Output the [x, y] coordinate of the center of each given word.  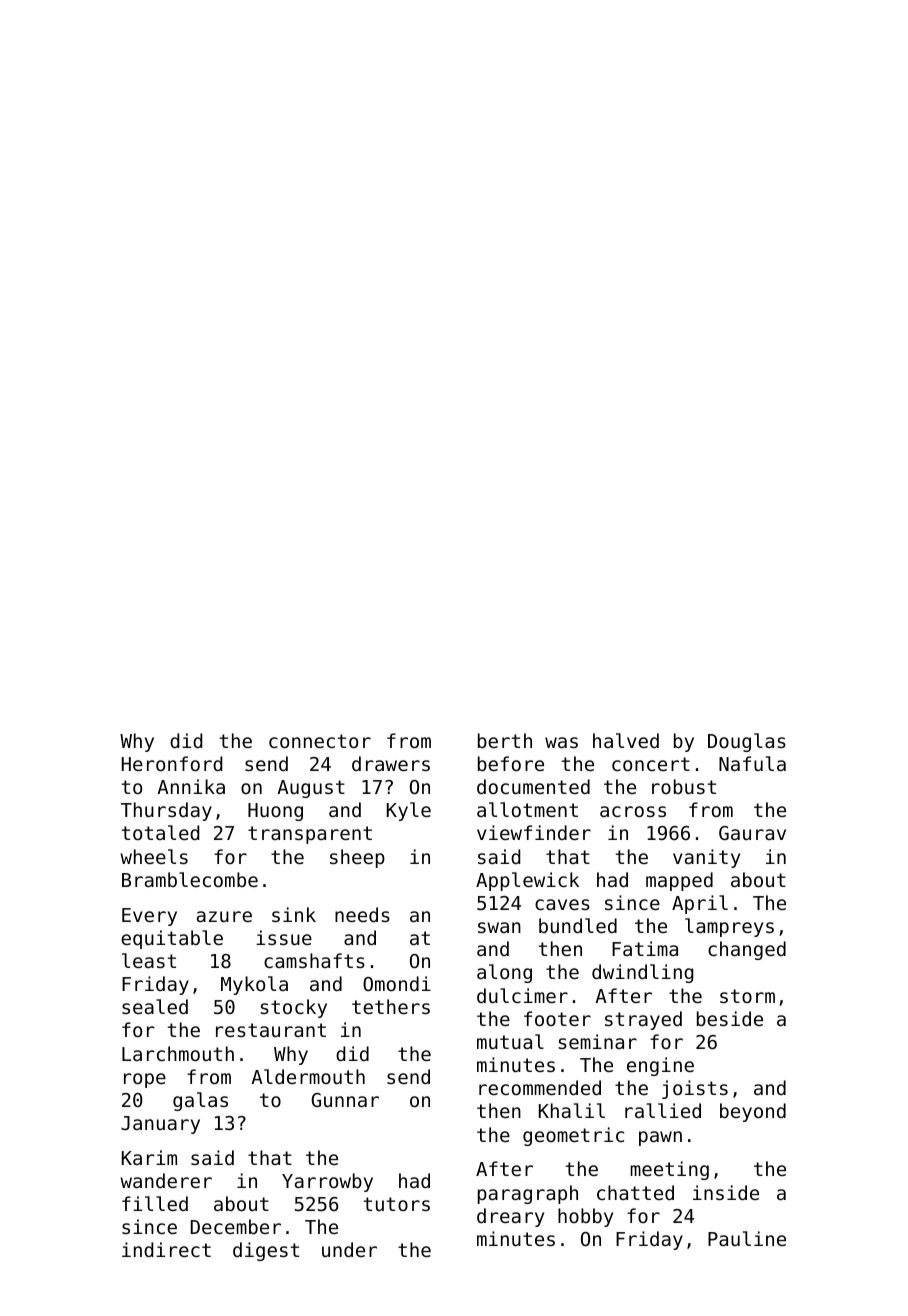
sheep [357, 858]
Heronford [172, 763]
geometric [573, 1136]
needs [362, 914]
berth [505, 740]
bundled [578, 925]
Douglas [747, 742]
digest [266, 1251]
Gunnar [345, 1100]
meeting [670, 1170]
